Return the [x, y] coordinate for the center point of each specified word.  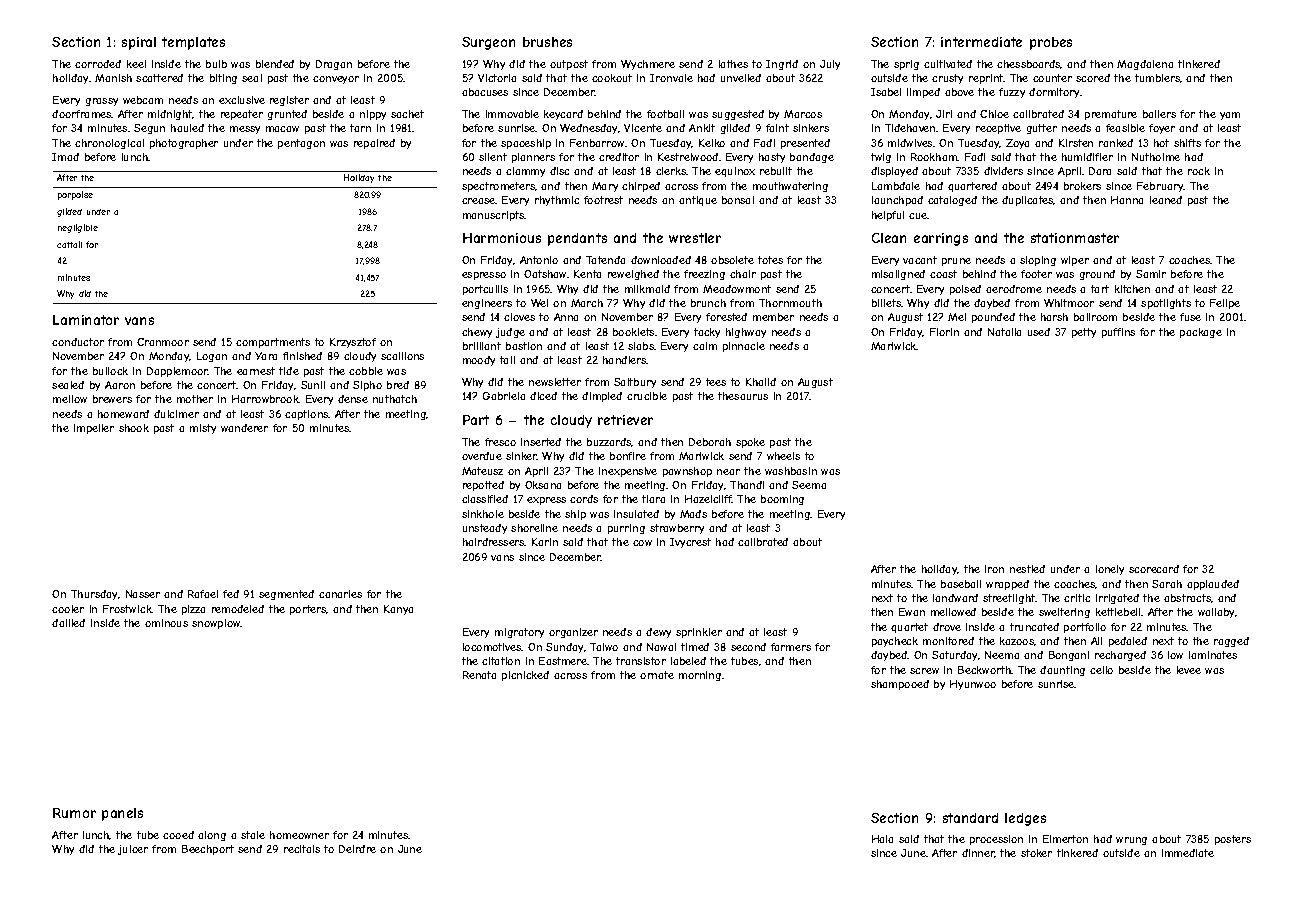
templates [193, 43]
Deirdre [357, 849]
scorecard [1154, 569]
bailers [1159, 114]
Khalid [761, 382]
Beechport [208, 850]
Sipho [367, 386]
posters [1233, 840]
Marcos [803, 114]
